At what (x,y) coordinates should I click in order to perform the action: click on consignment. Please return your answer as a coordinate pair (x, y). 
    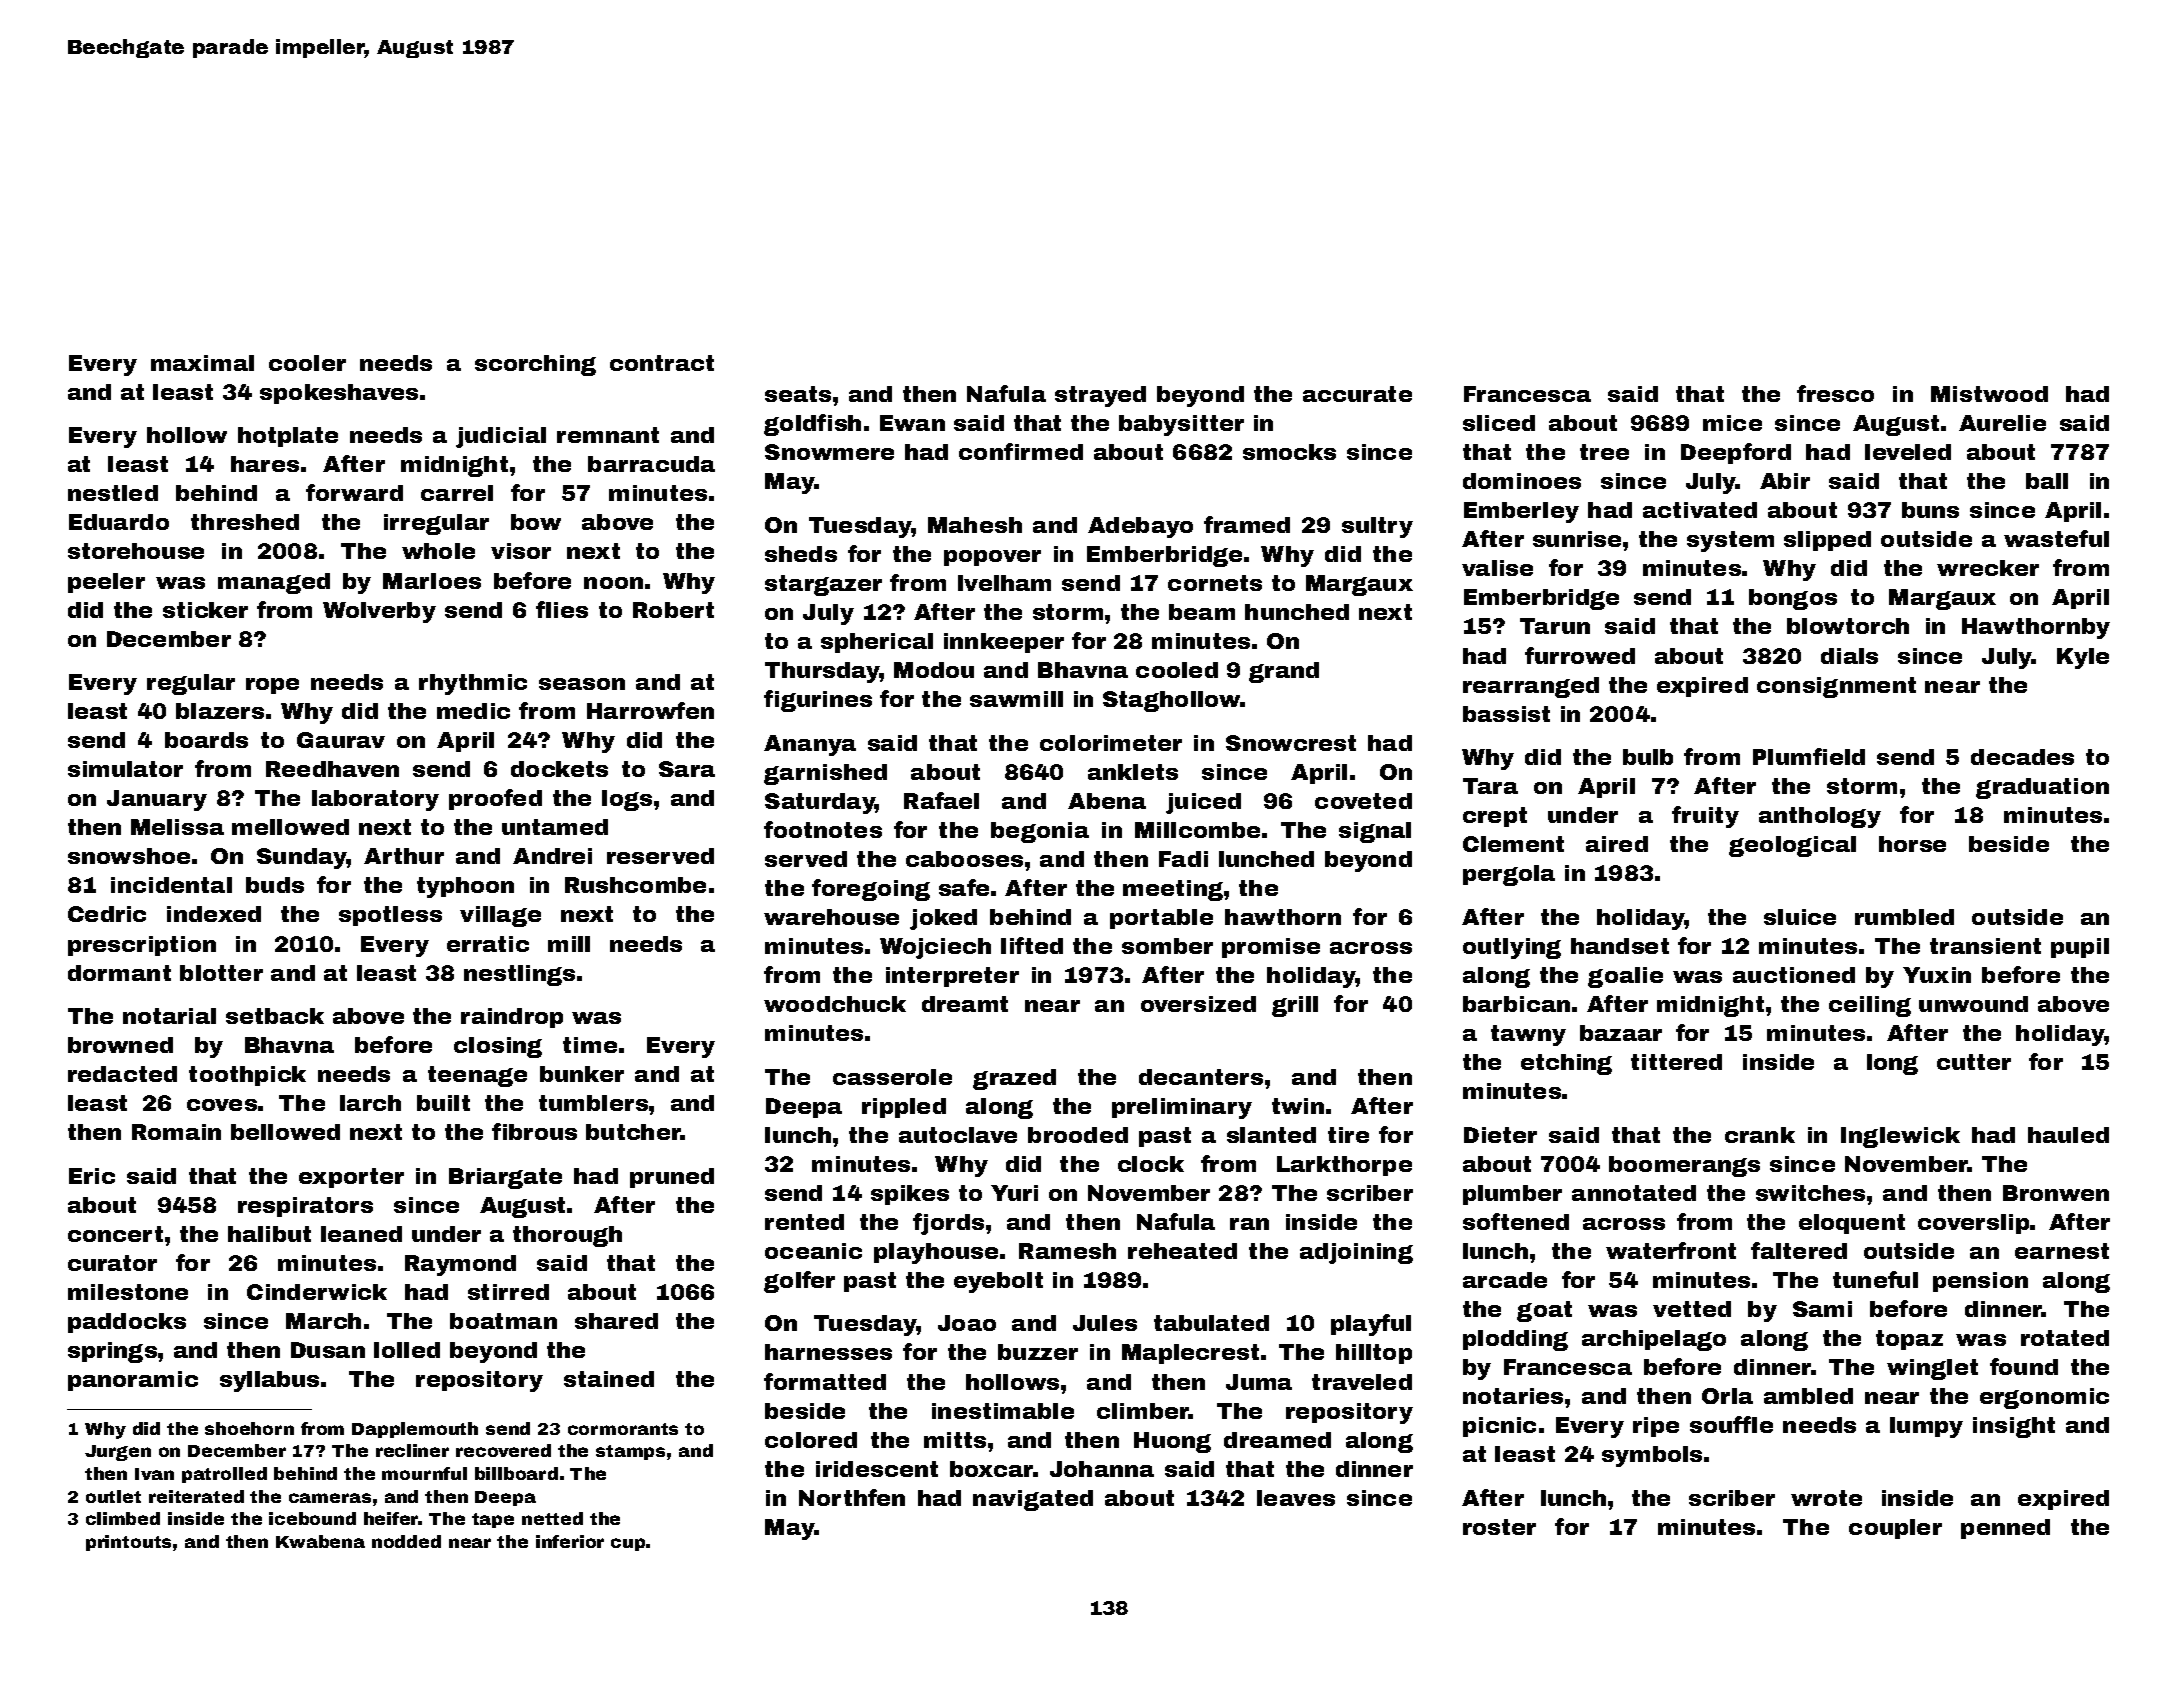
    Looking at the image, I should click on (1836, 687).
